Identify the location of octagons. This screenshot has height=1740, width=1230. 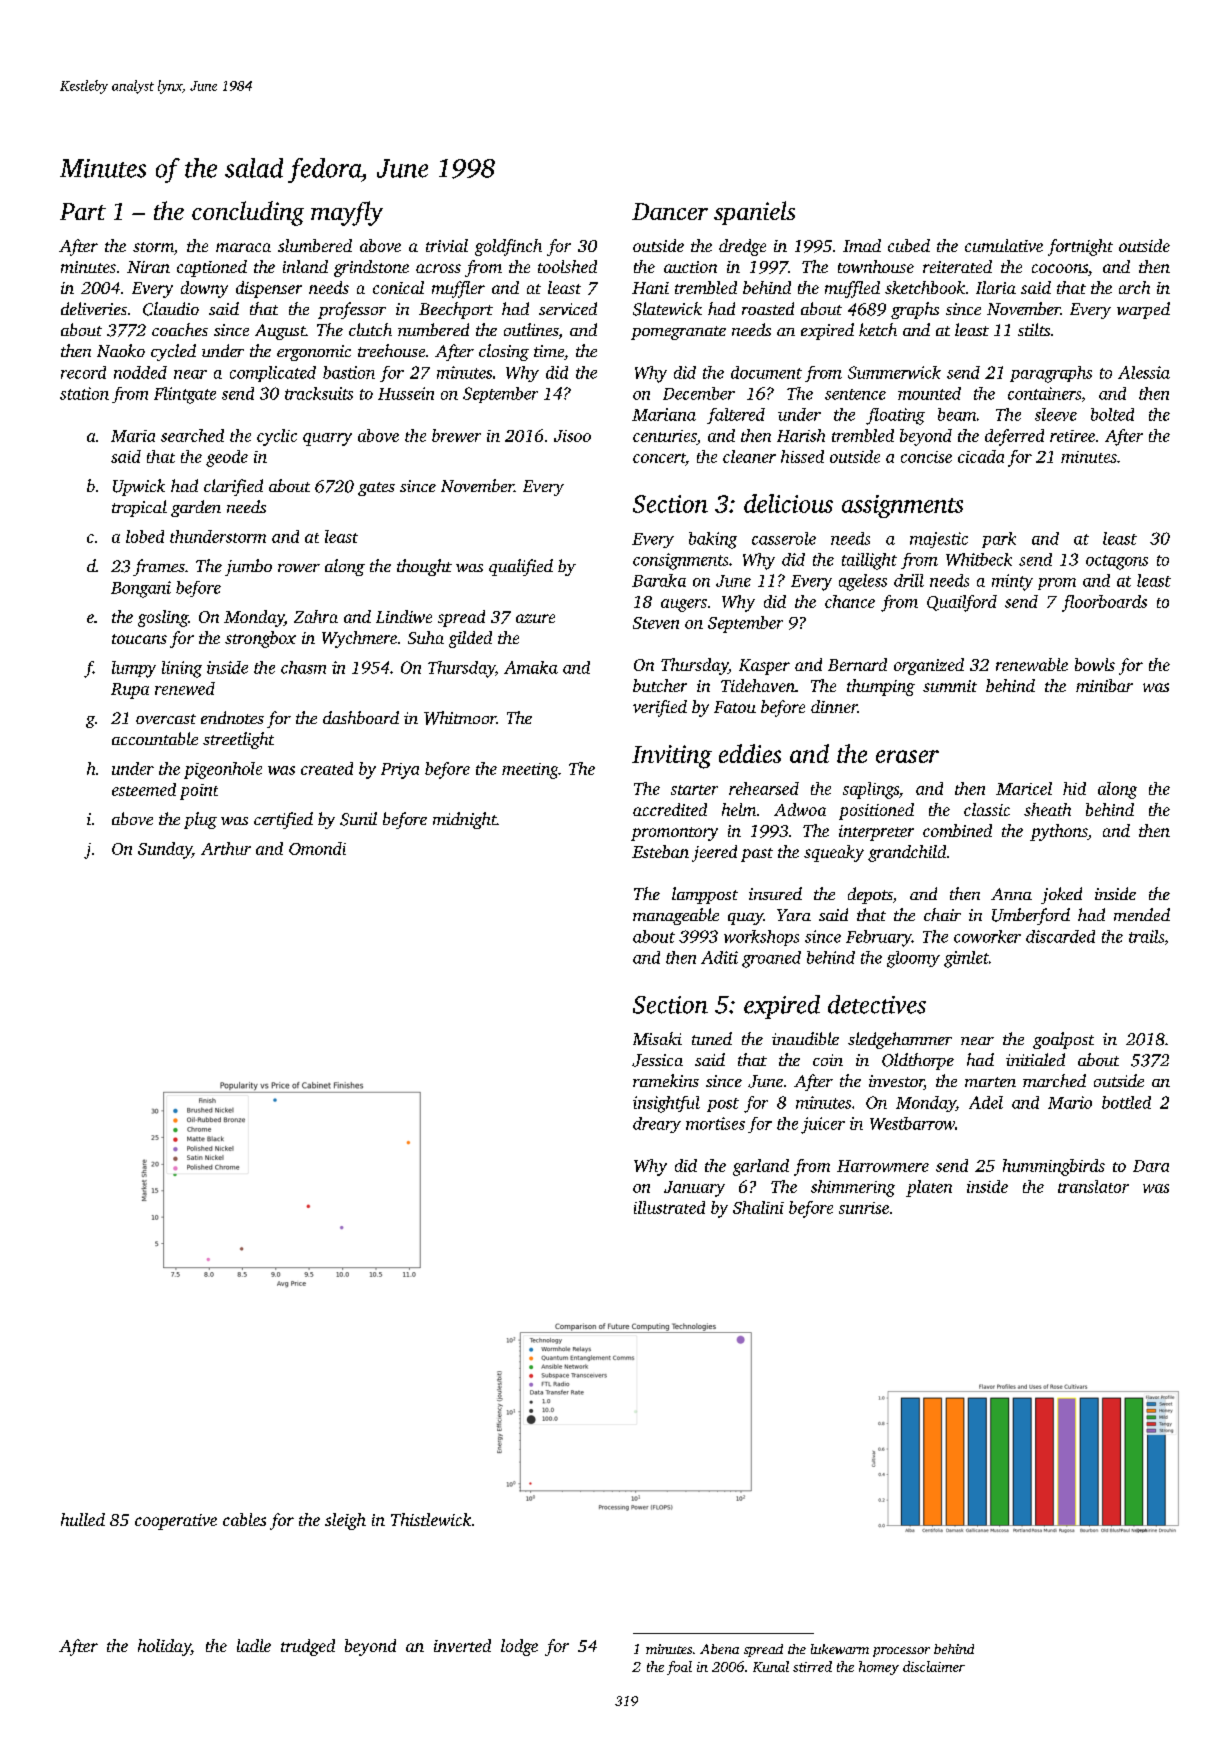
(1117, 562).
